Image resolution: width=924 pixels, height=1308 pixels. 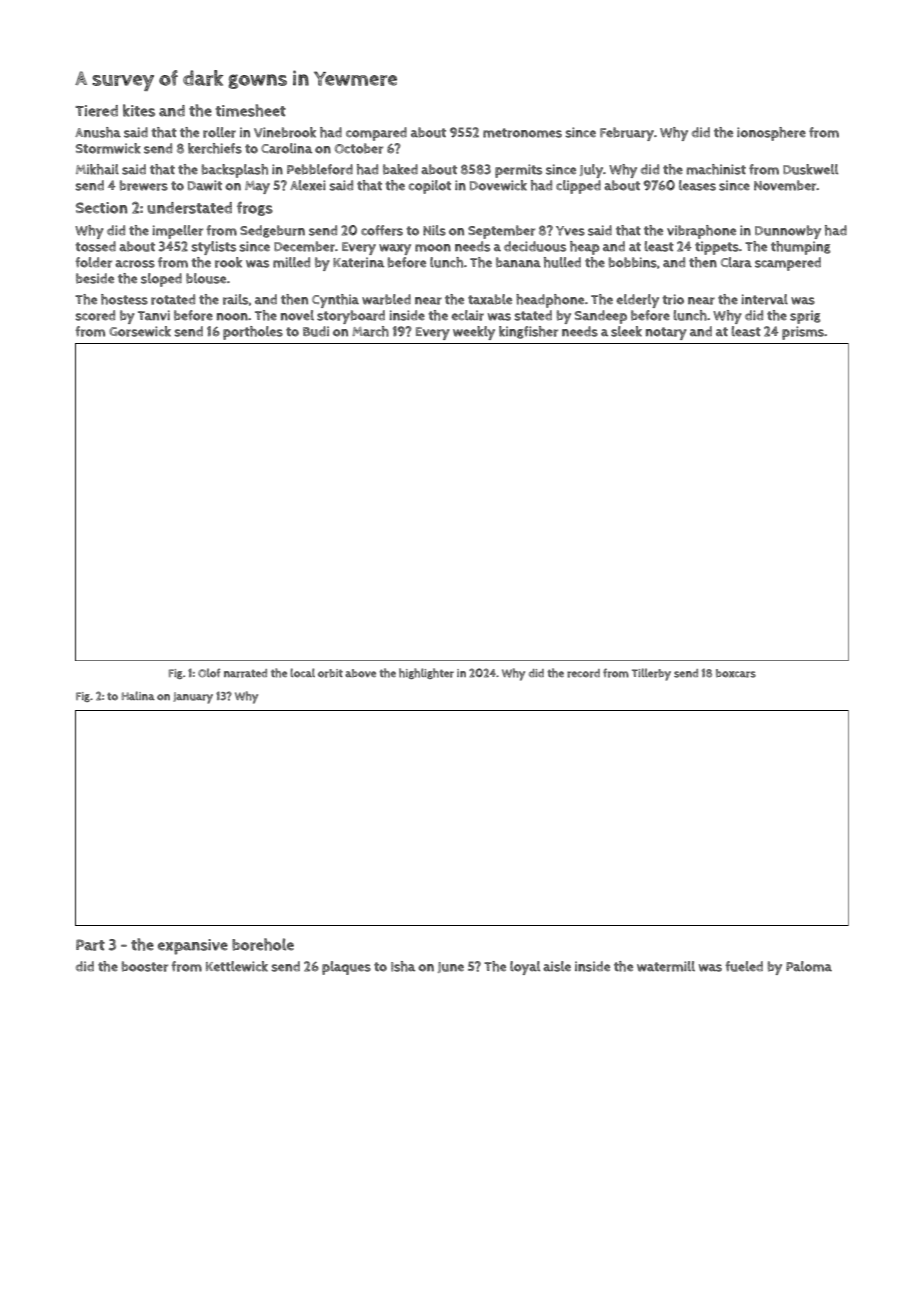 What do you see at coordinates (108, 148) in the image?
I see `Stormwick` at bounding box center [108, 148].
